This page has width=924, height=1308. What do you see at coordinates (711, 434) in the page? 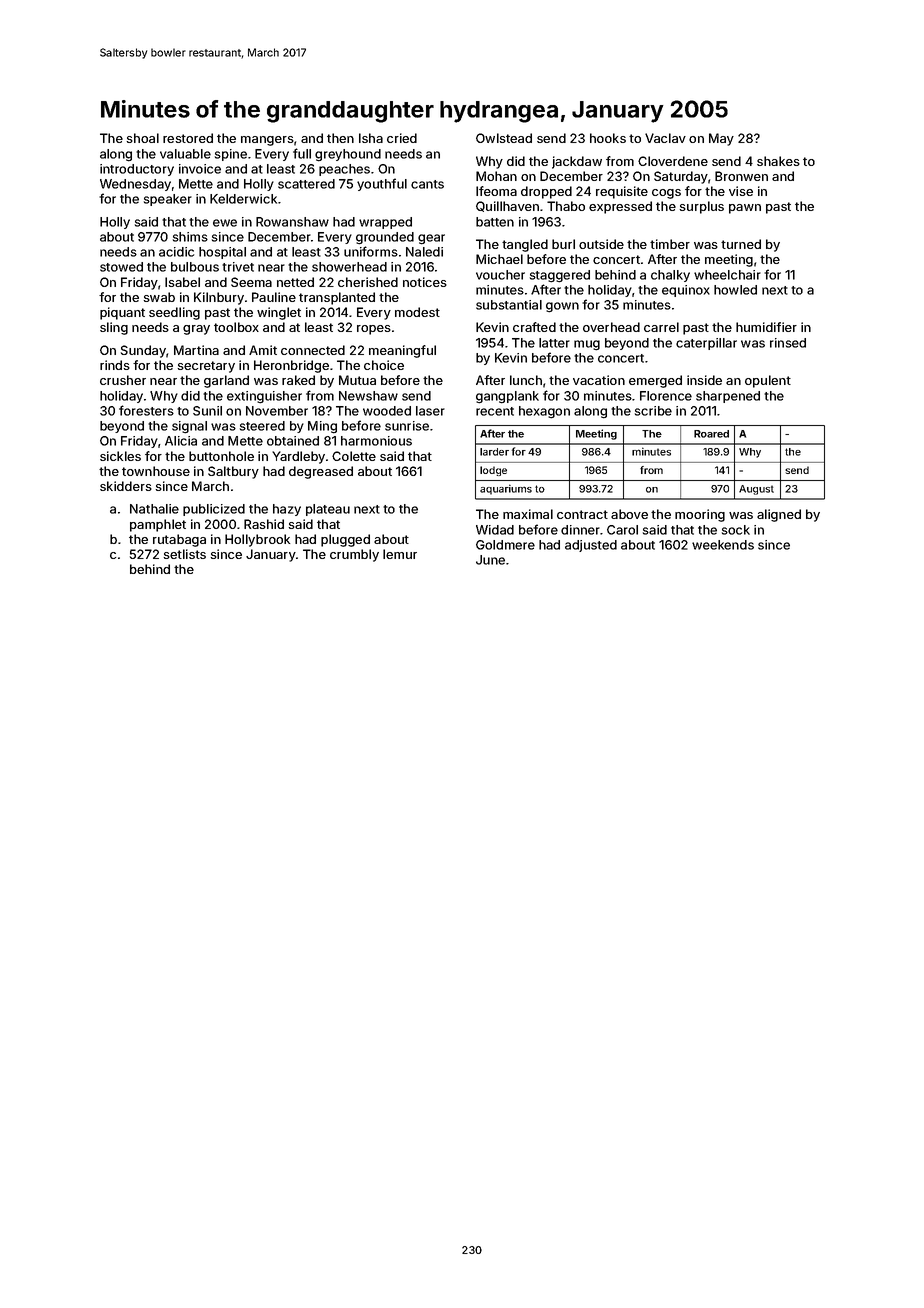
I see `Roared` at bounding box center [711, 434].
